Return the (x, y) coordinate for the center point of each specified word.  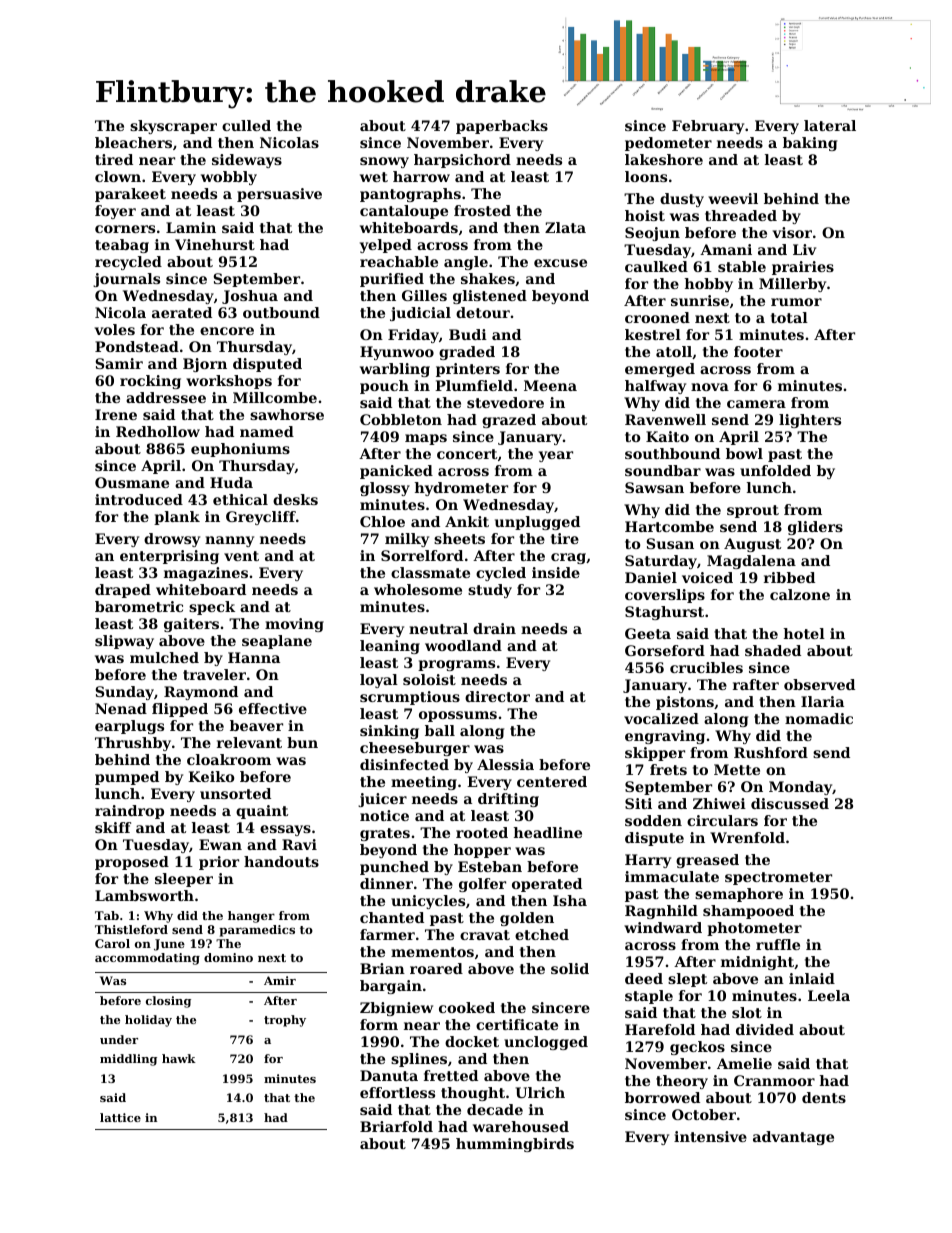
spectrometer (778, 878)
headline (547, 832)
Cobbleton (401, 419)
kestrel (653, 334)
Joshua (250, 297)
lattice (120, 1117)
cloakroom (229, 759)
